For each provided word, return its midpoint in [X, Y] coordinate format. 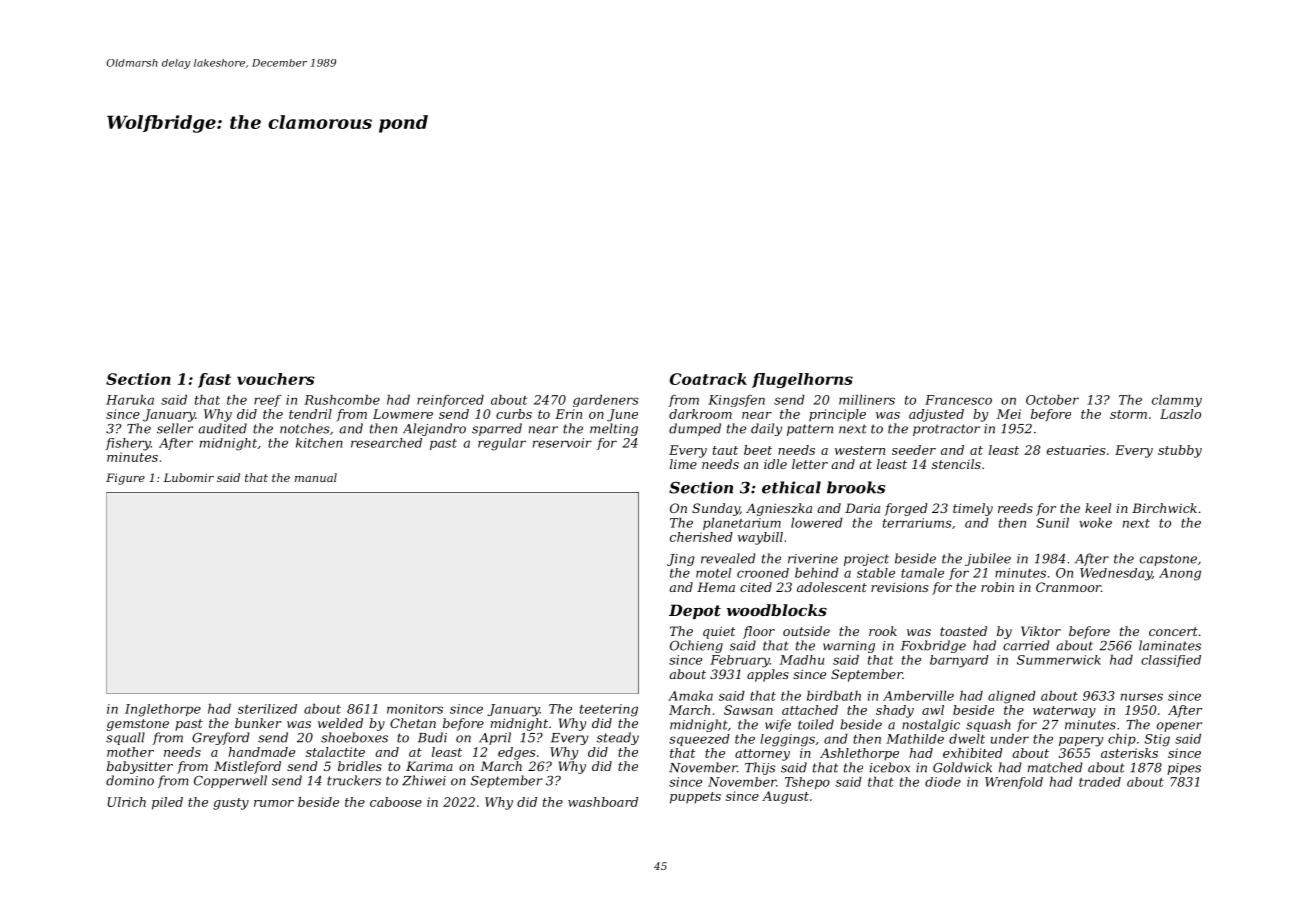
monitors [415, 709]
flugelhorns [802, 380]
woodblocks [777, 610]
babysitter [140, 767]
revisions [899, 587]
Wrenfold [1014, 783]
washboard [603, 802]
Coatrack [708, 379]
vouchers [276, 379]
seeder [914, 450]
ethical [791, 487]
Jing [680, 560]
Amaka [690, 696]
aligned [1012, 697]
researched [386, 443]
